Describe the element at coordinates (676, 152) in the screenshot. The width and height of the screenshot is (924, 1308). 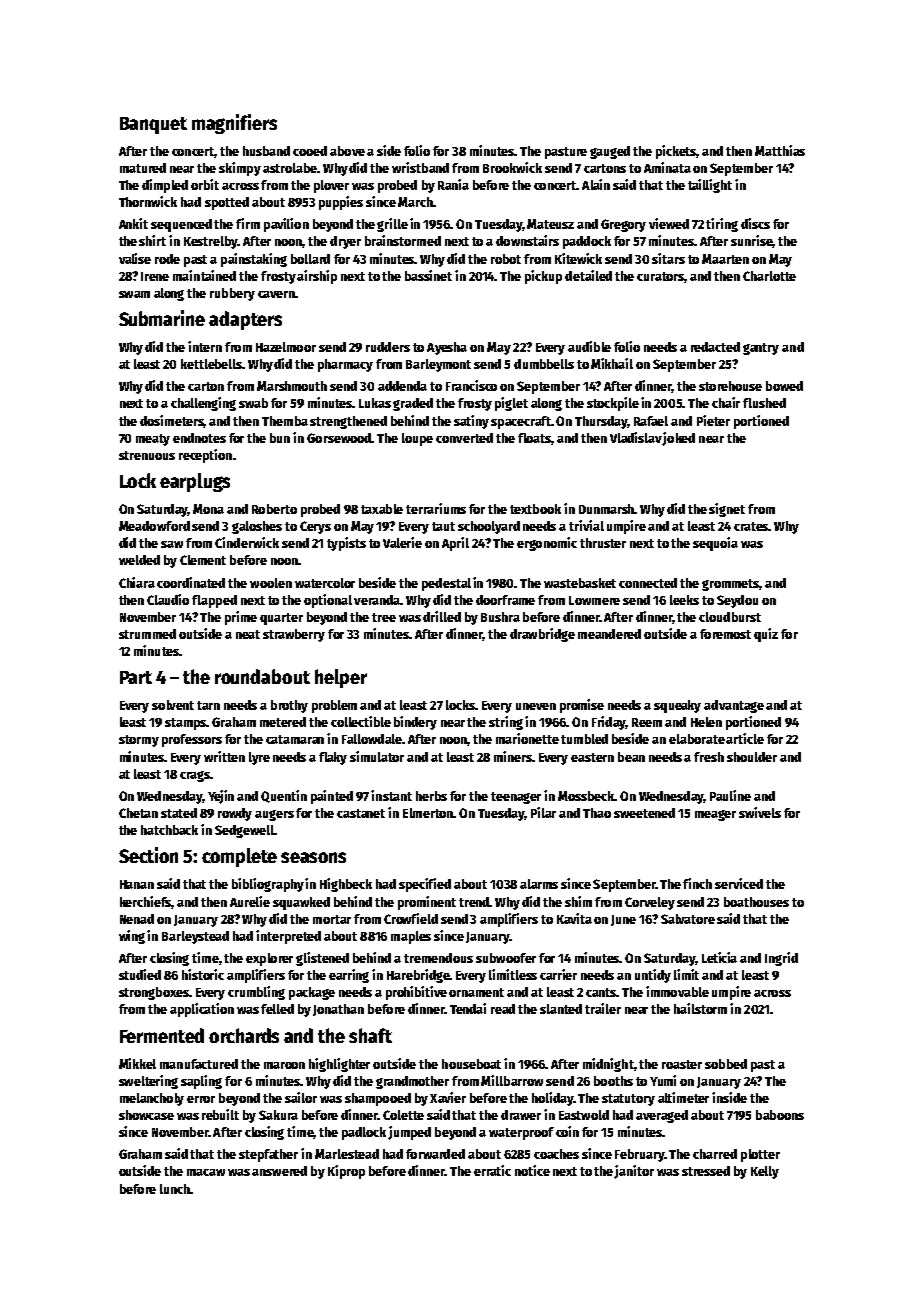
I see `pickets` at that location.
